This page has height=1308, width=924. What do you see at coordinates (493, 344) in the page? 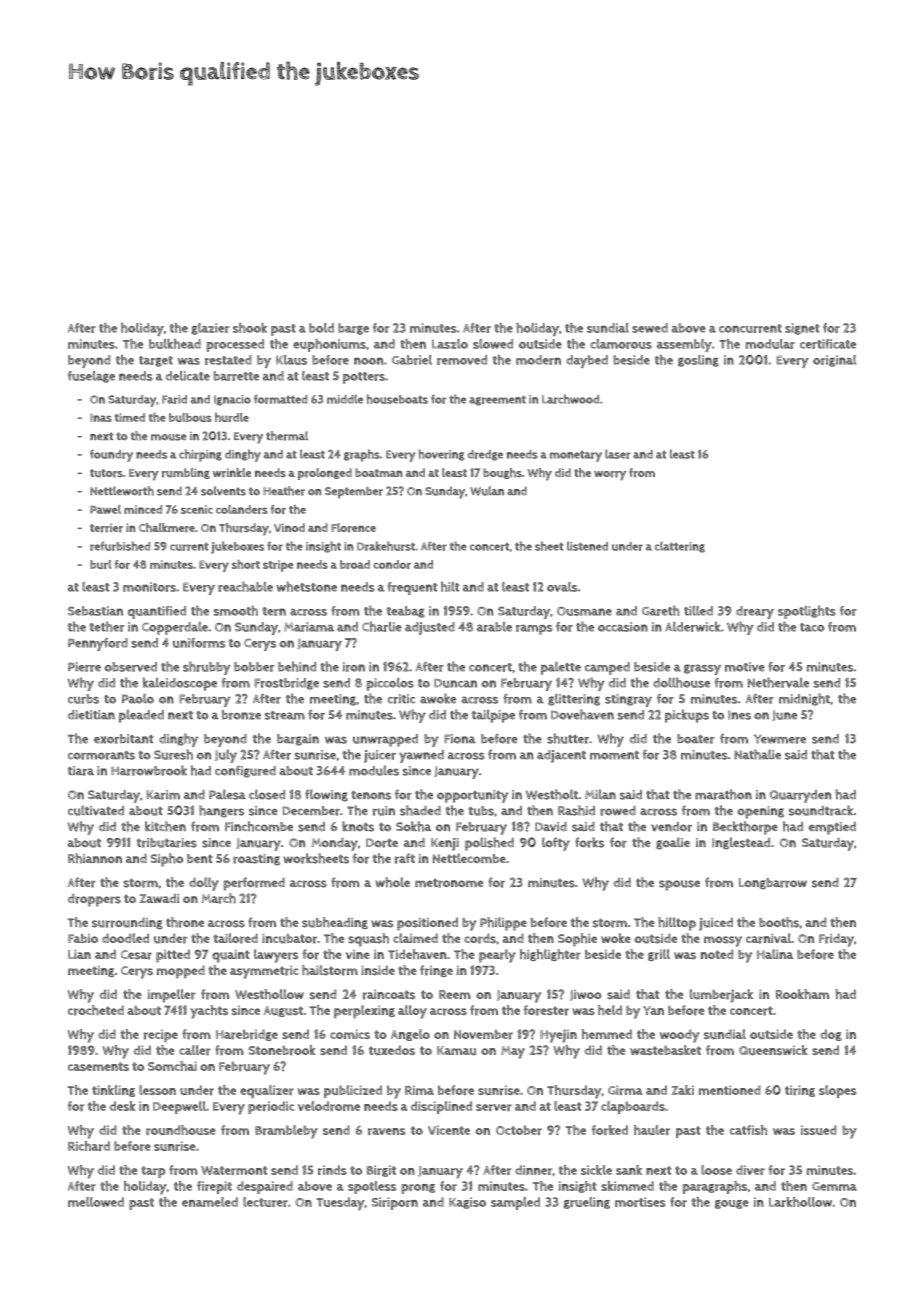
I see `slowed` at bounding box center [493, 344].
